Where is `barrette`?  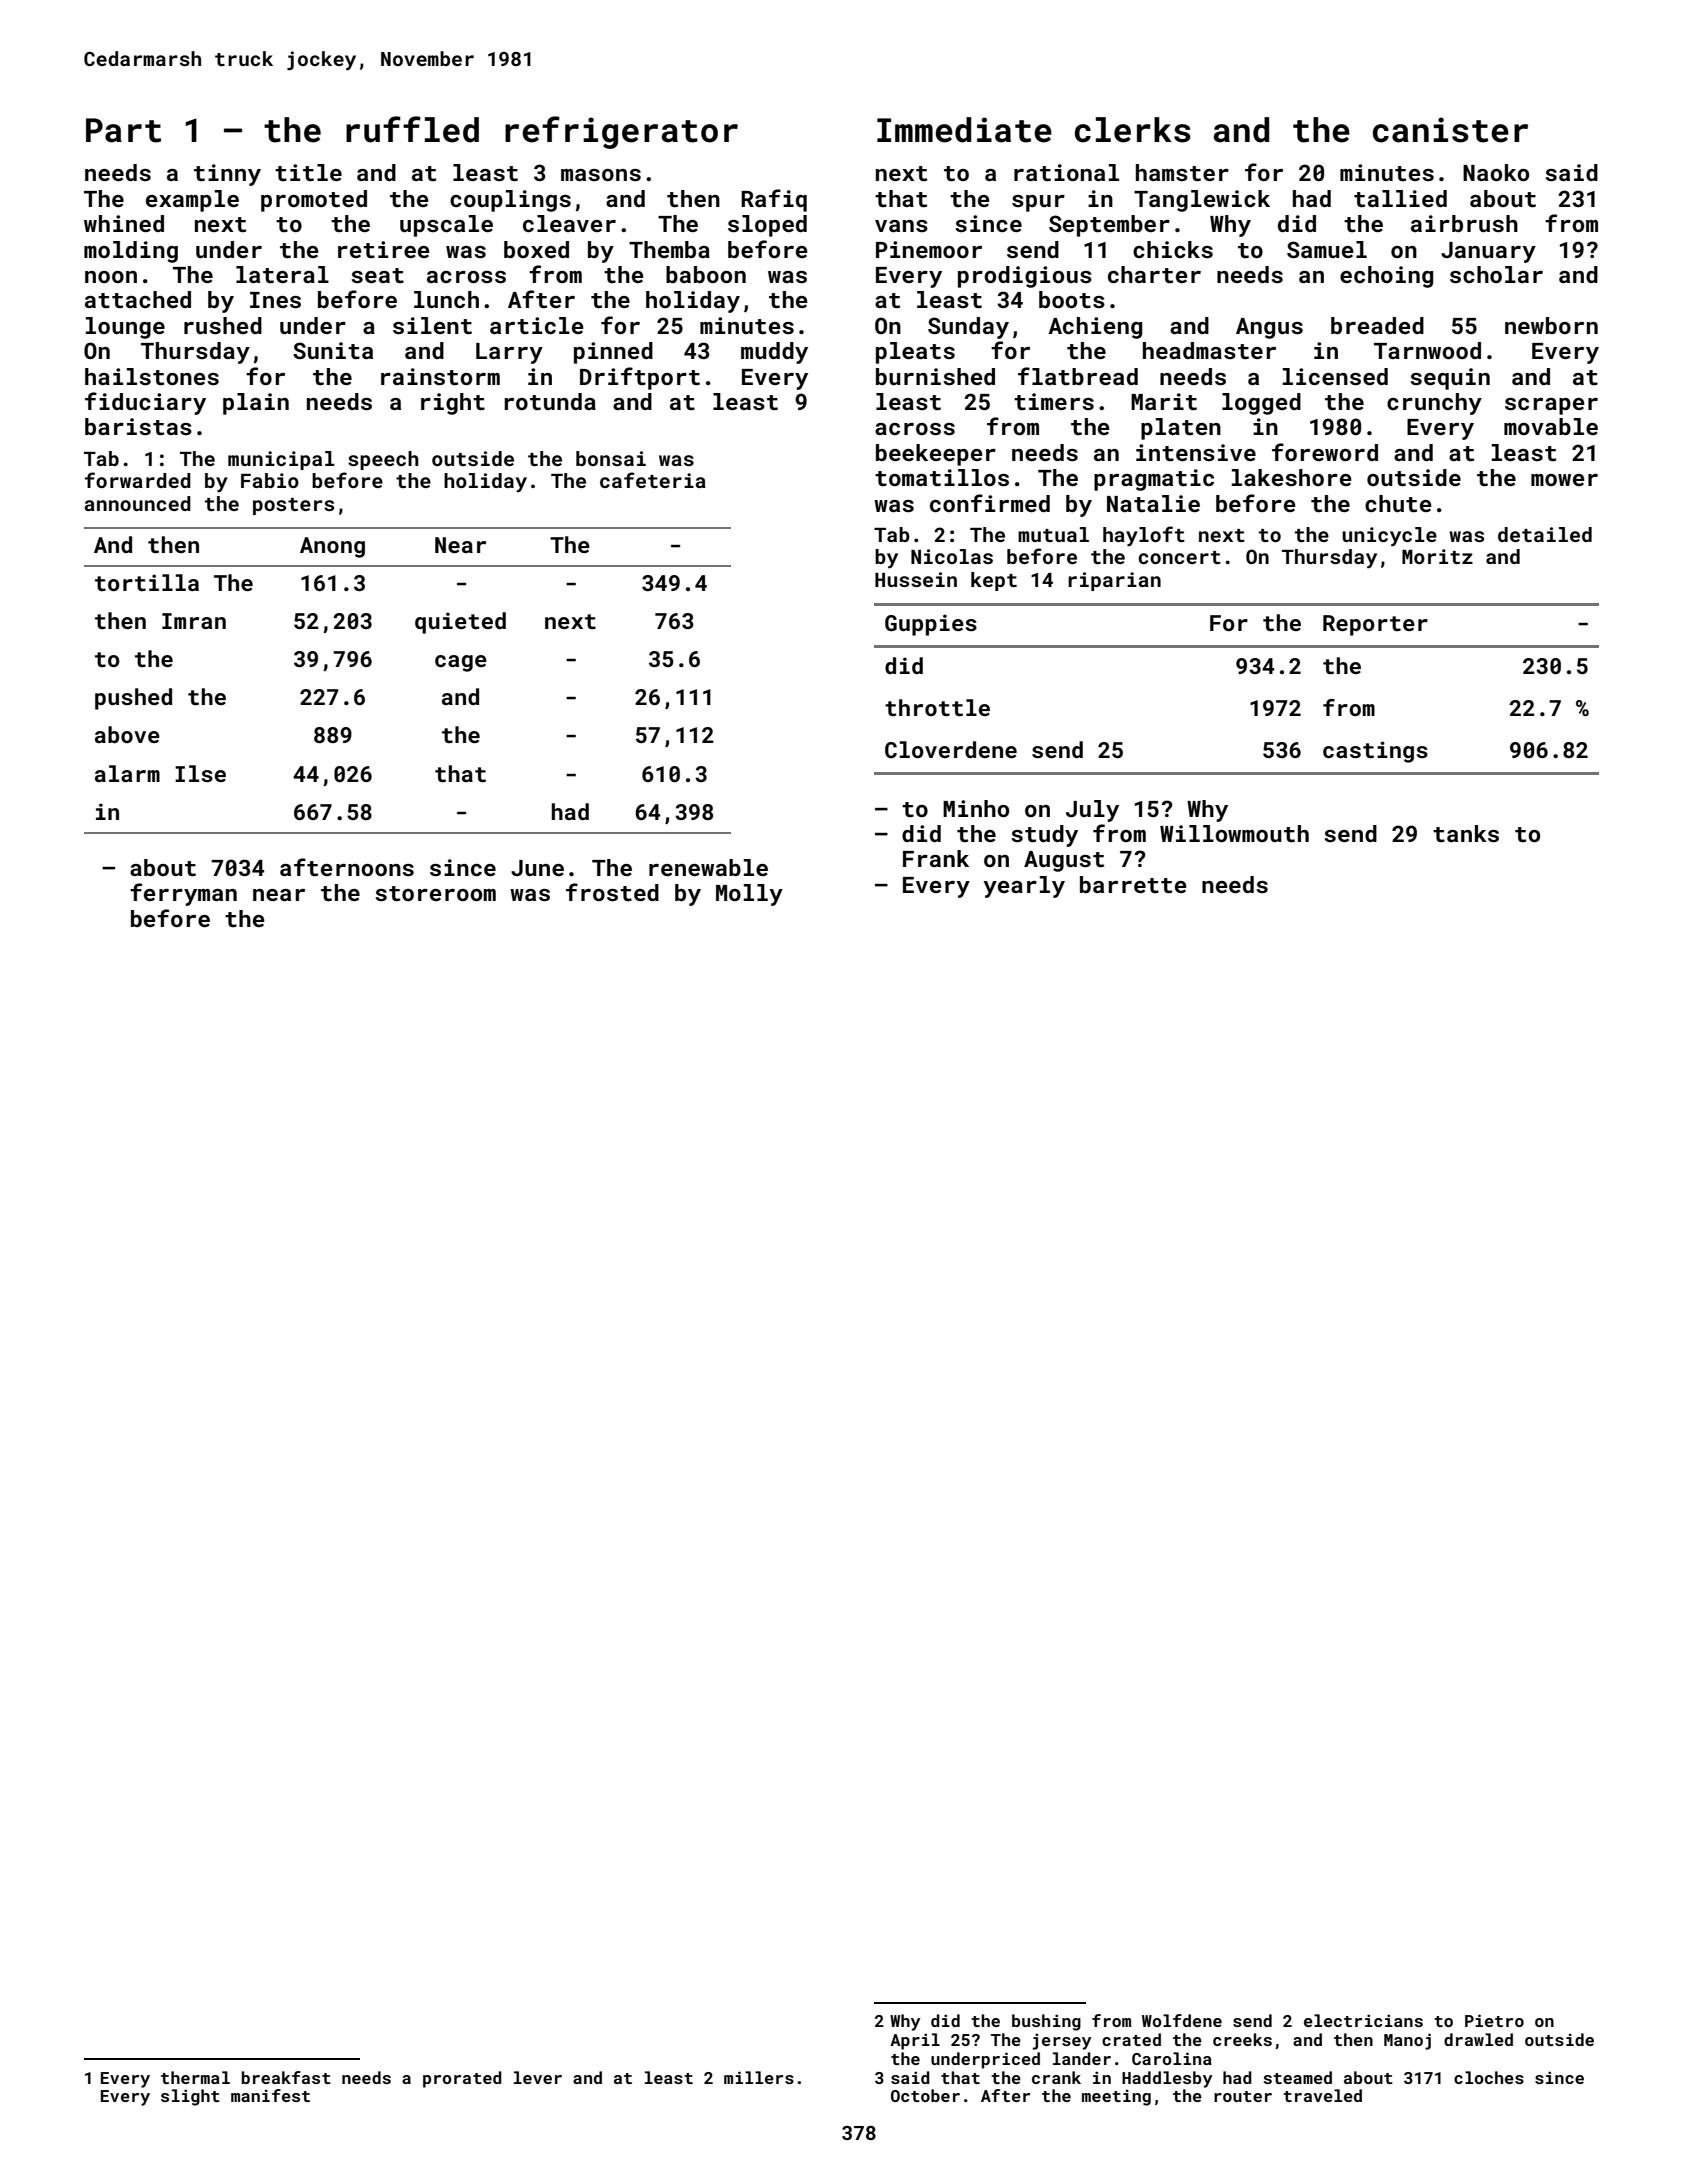 barrette is located at coordinates (1133, 884).
